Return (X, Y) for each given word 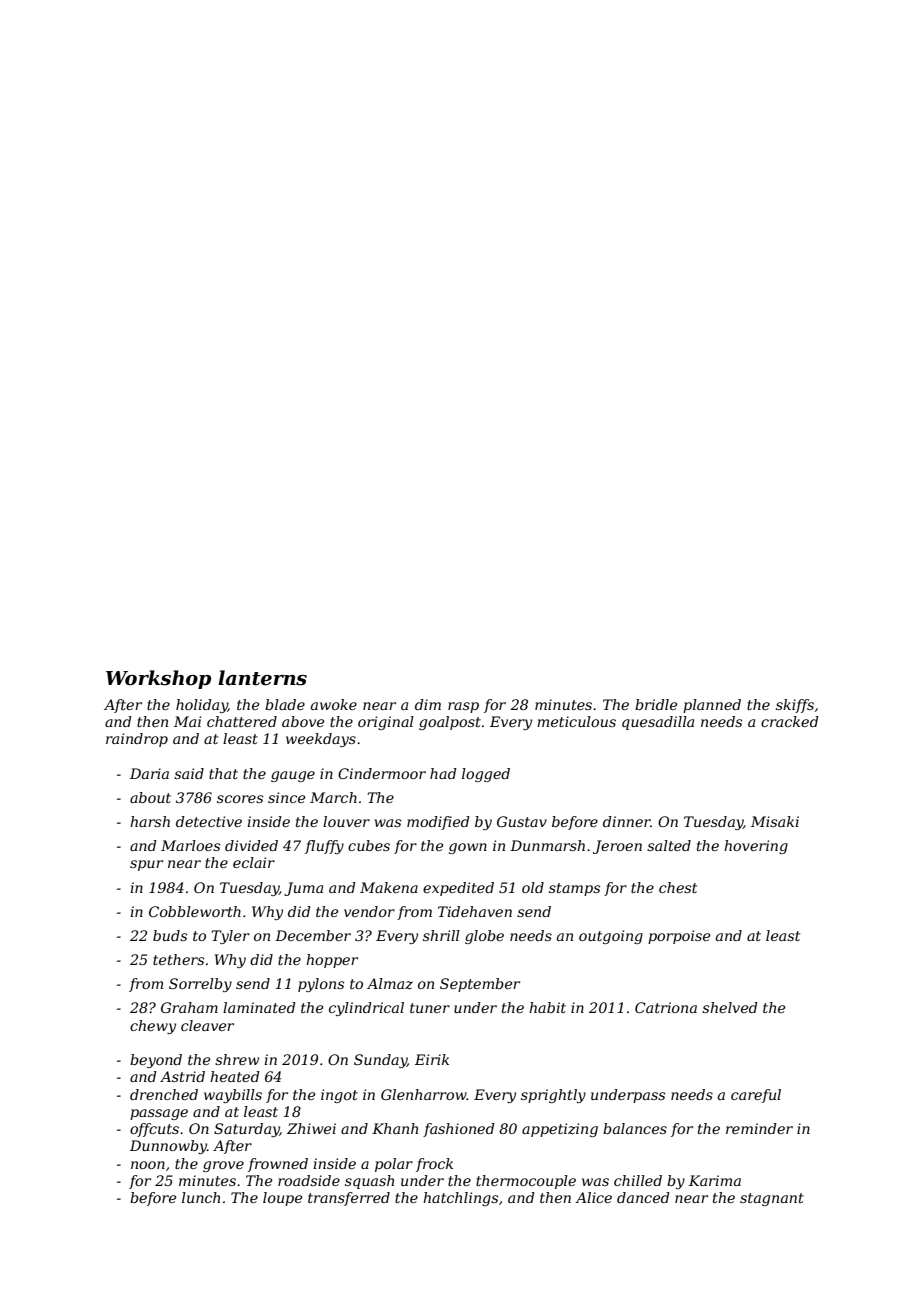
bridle (656, 704)
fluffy (324, 847)
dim (428, 704)
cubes (369, 845)
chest (678, 887)
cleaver (207, 1025)
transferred (349, 1199)
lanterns (262, 678)
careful (756, 1096)
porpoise (679, 937)
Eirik (432, 1059)
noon (148, 1165)
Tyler (230, 937)
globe (484, 937)
